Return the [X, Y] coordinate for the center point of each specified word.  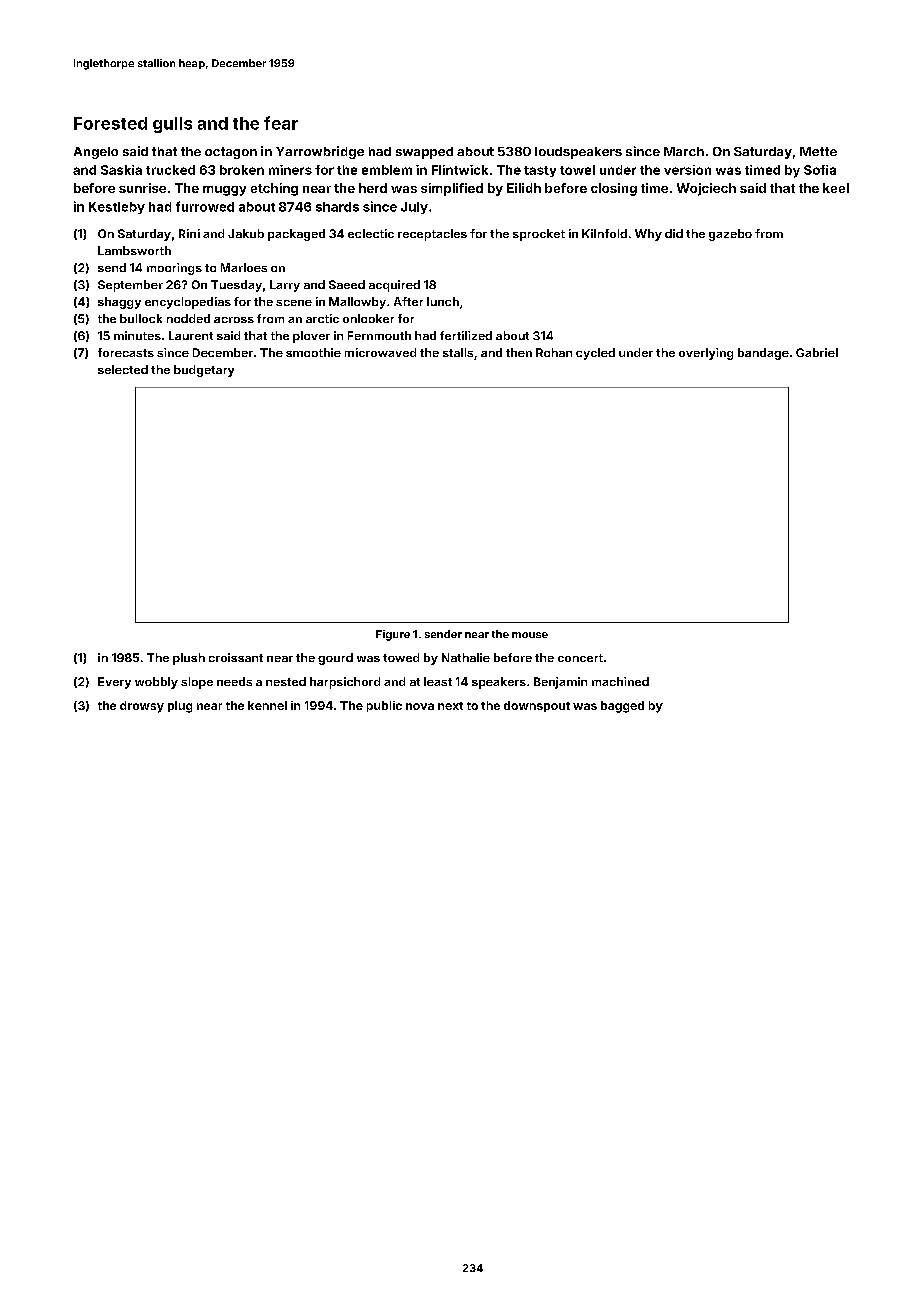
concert [580, 658]
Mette [818, 151]
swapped [424, 153]
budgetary [204, 371]
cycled [595, 354]
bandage [763, 354]
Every [114, 683]
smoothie [313, 352]
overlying [706, 354]
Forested [110, 123]
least [438, 681]
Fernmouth [379, 335]
